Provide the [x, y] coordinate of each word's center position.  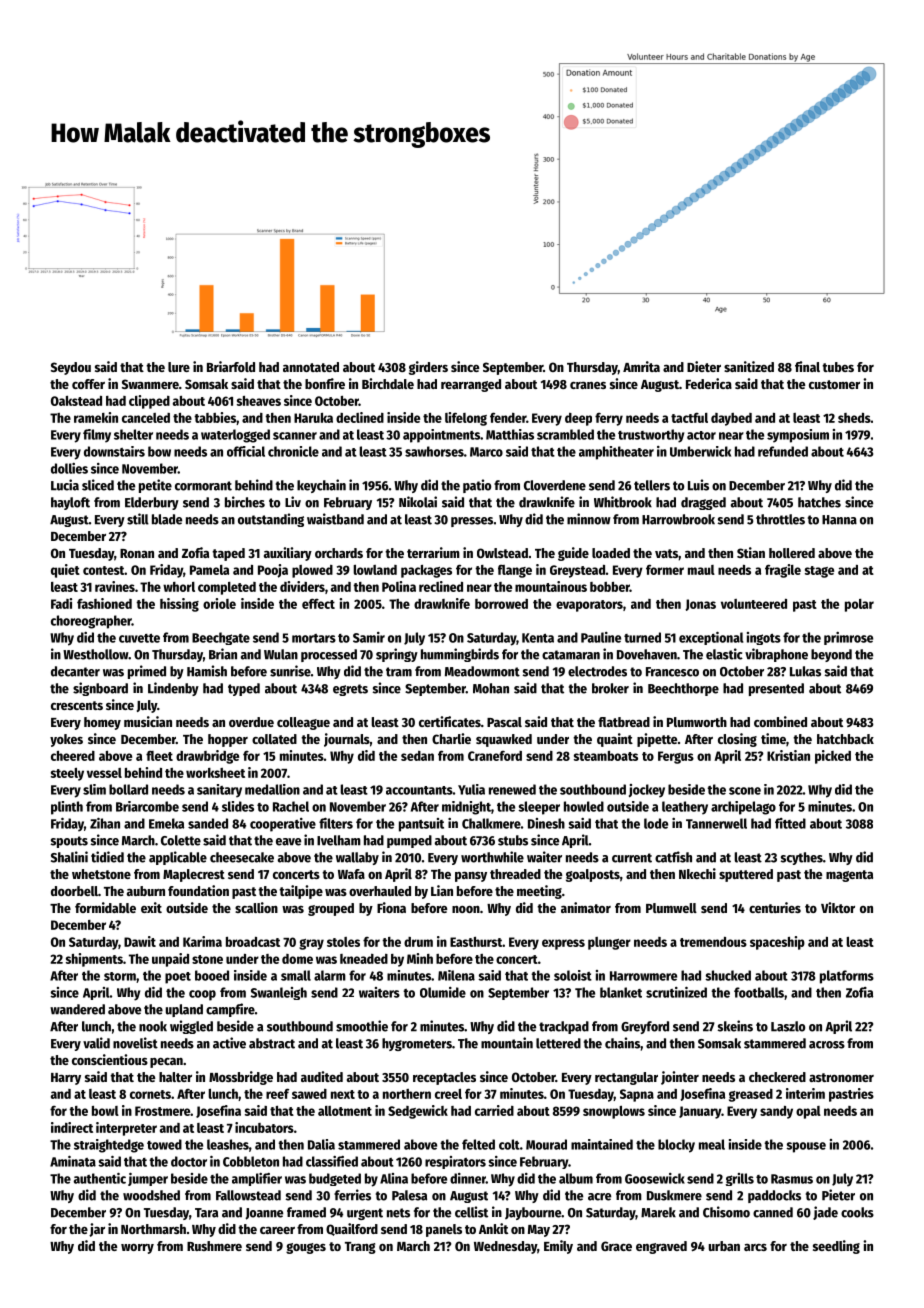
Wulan [281, 654]
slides [238, 806]
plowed [312, 571]
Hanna [839, 520]
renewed [512, 789]
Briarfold [231, 366]
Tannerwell [716, 823]
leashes [228, 1144]
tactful [689, 418]
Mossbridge [241, 1078]
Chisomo [726, 1212]
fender [508, 417]
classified [332, 1161]
